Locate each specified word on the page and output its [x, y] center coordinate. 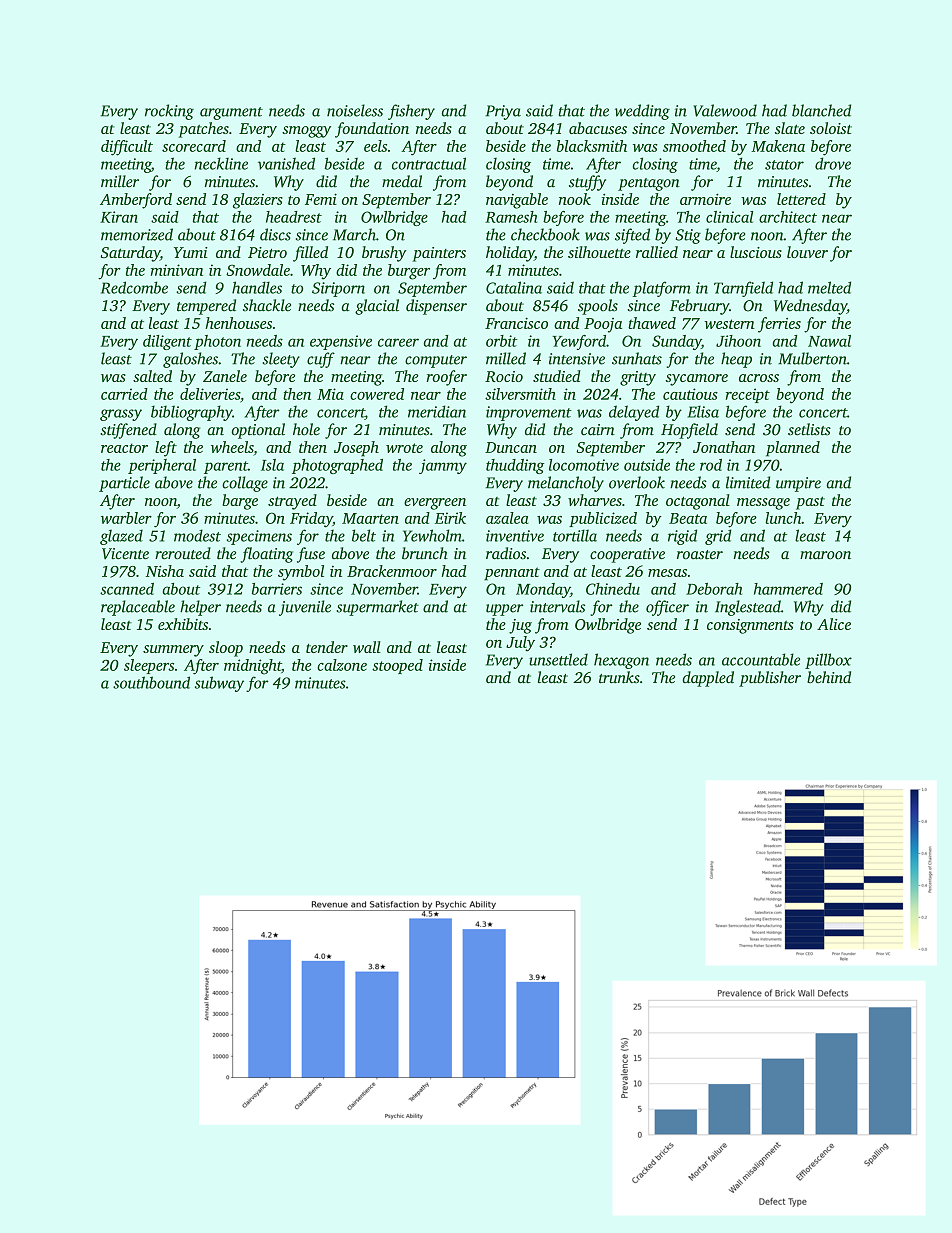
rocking [169, 112]
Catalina [514, 287]
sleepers [149, 666]
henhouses [238, 323]
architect [788, 217]
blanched [821, 110]
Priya [503, 112]
